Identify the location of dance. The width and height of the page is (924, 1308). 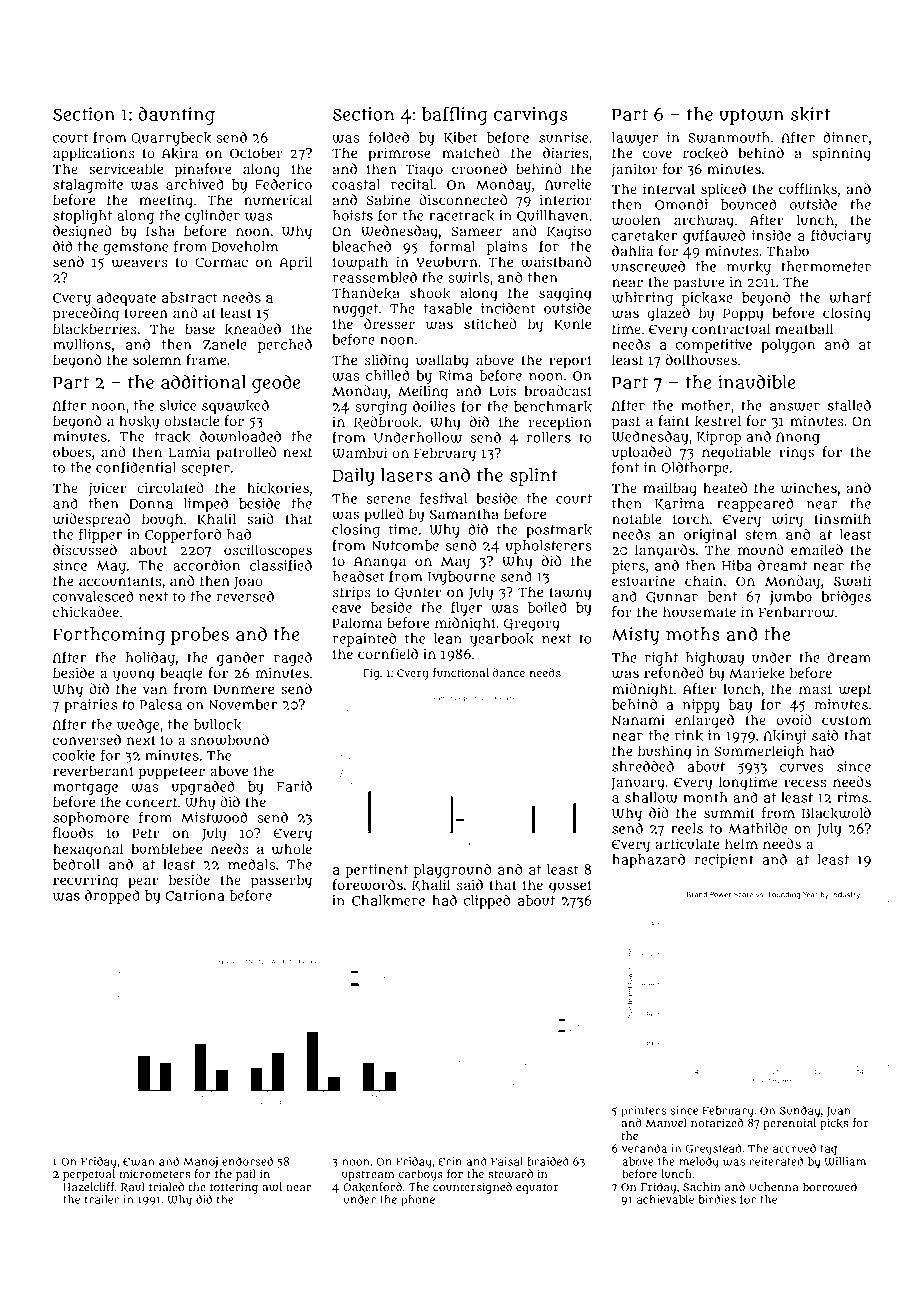
(509, 672).
